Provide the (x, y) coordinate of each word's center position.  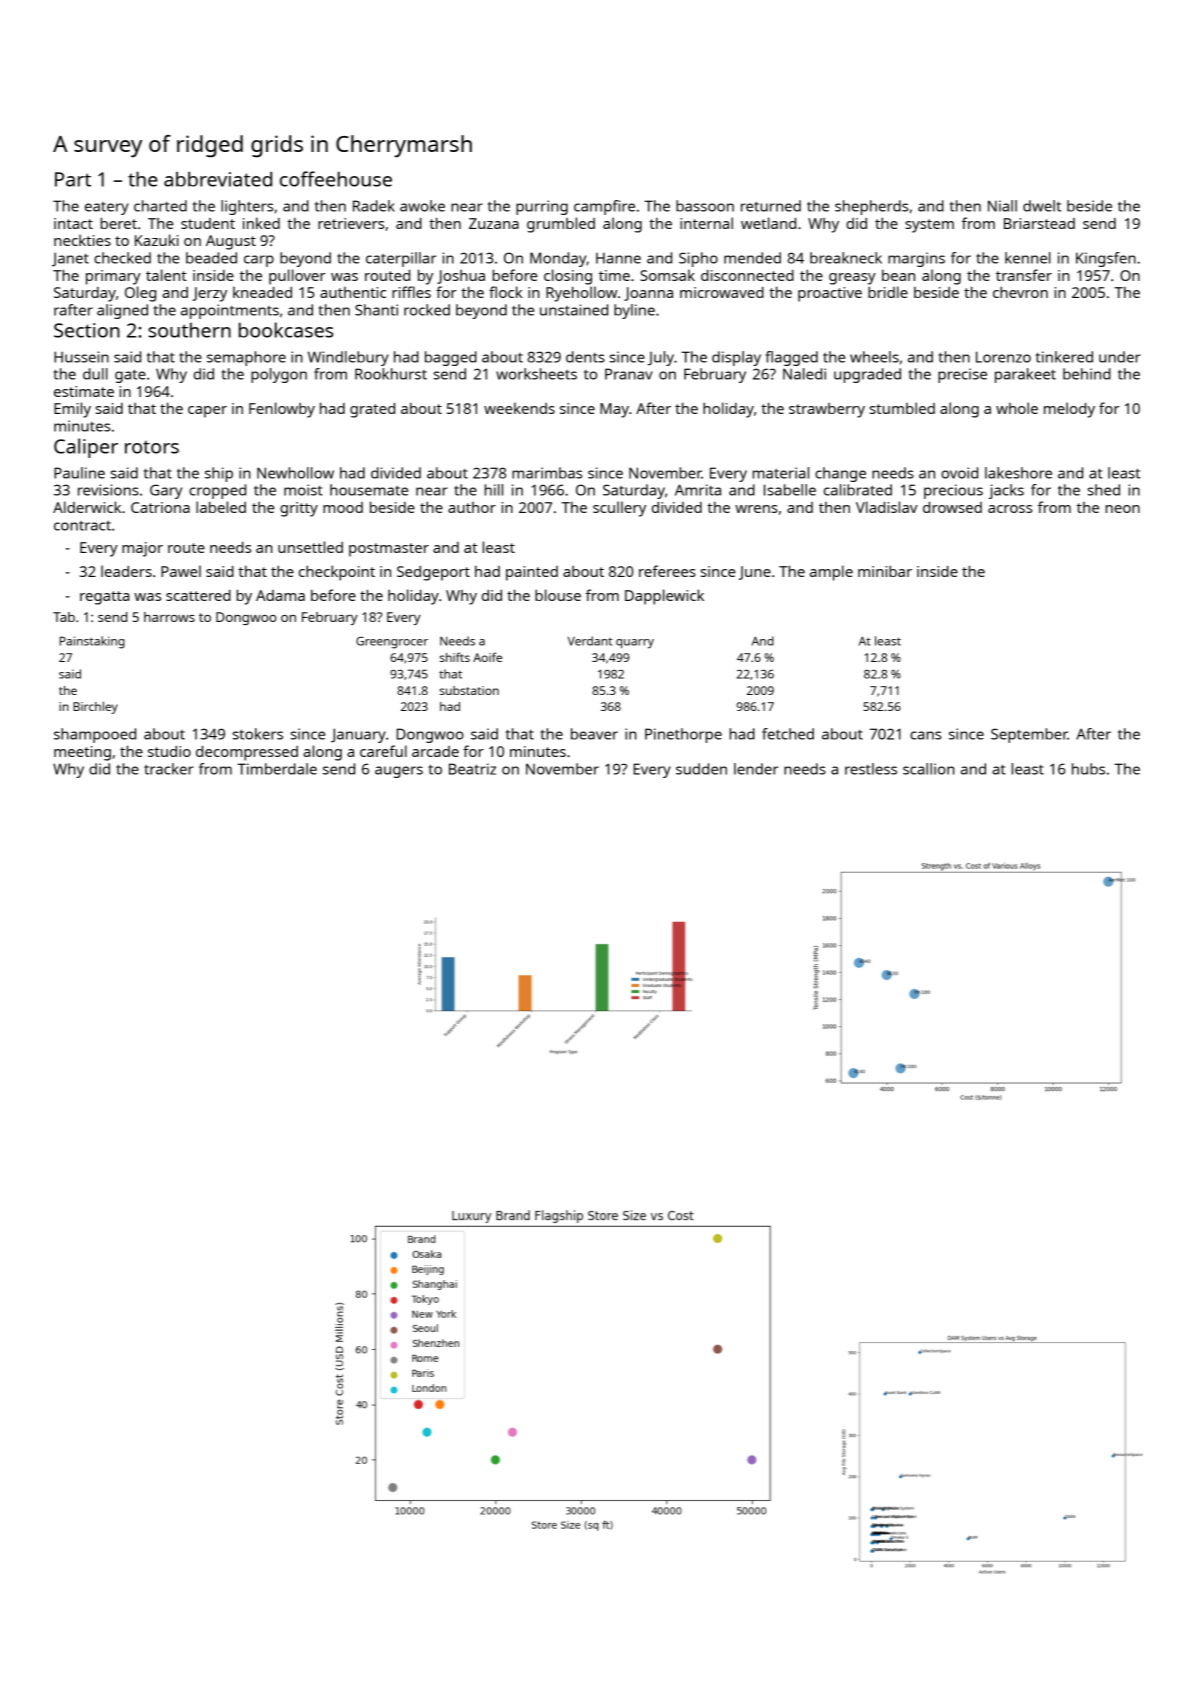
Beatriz (472, 769)
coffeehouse (336, 179)
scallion (929, 769)
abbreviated (218, 179)
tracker (169, 769)
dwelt (1042, 206)
